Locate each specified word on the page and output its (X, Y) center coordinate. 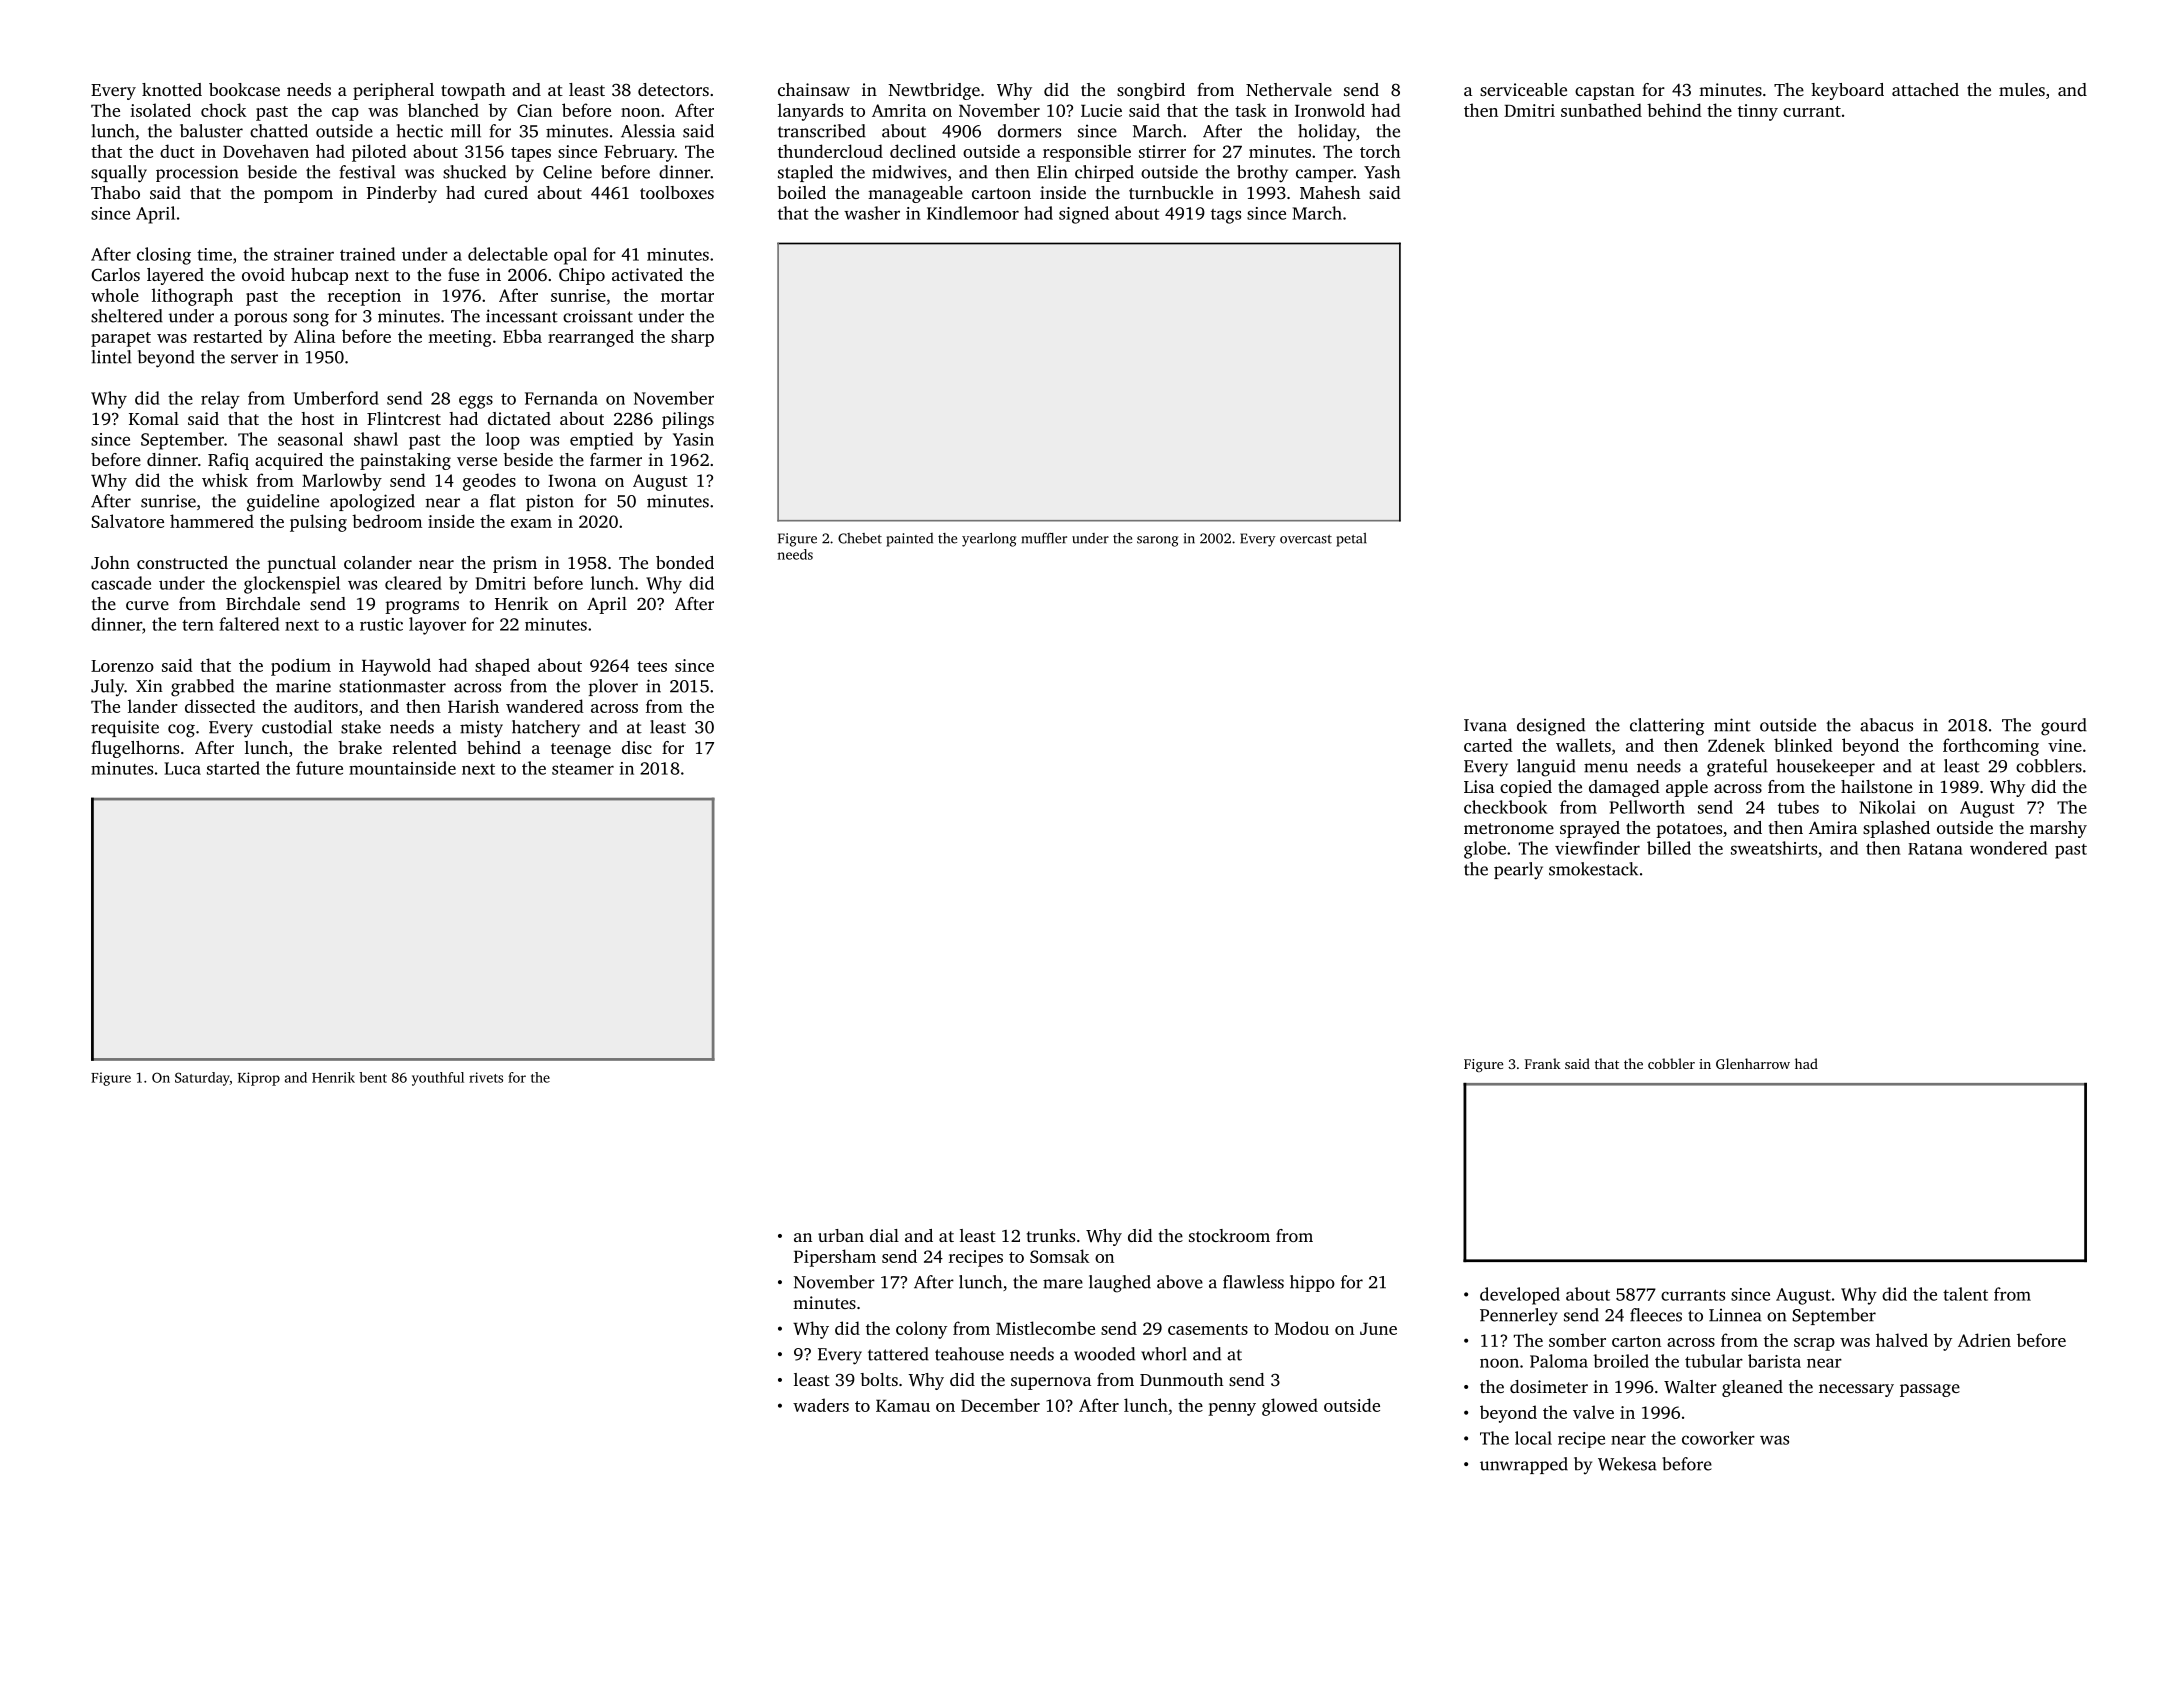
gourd (2064, 727)
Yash (1382, 172)
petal (1351, 540)
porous (260, 319)
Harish (473, 706)
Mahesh (1330, 192)
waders (821, 1405)
